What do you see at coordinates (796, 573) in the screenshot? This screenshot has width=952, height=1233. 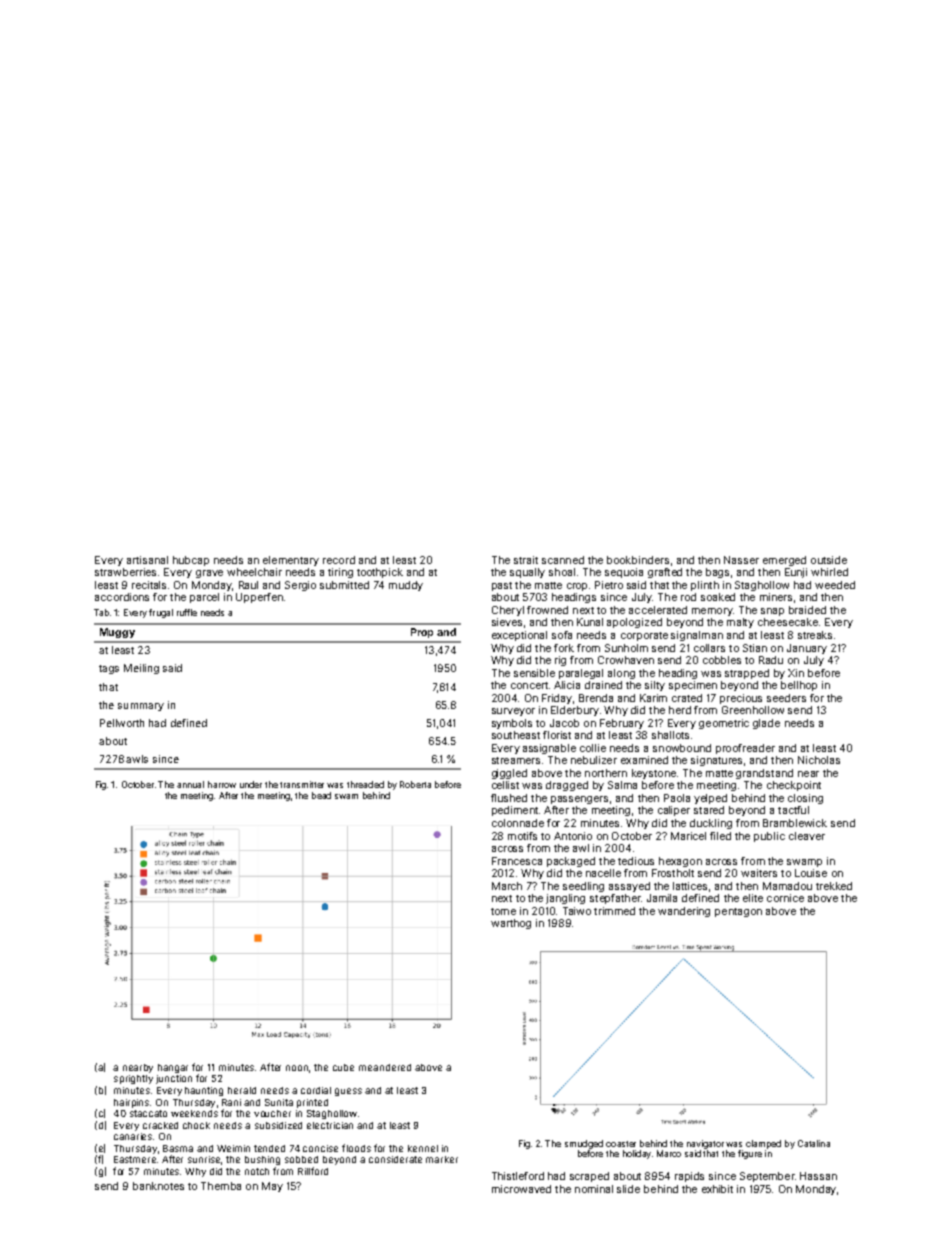 I see `Eunji` at bounding box center [796, 573].
